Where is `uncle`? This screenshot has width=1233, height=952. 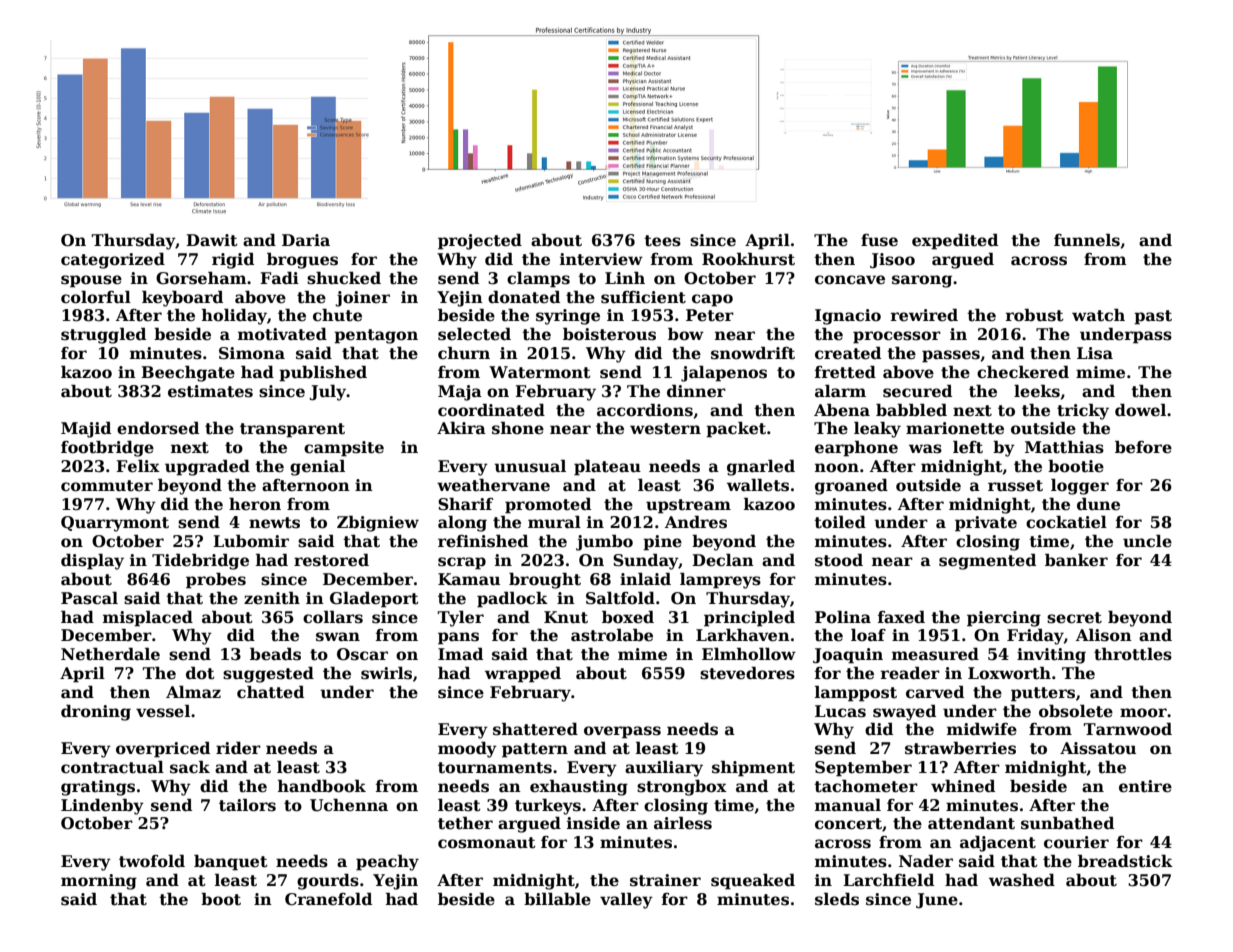
uncle is located at coordinates (1147, 541).
